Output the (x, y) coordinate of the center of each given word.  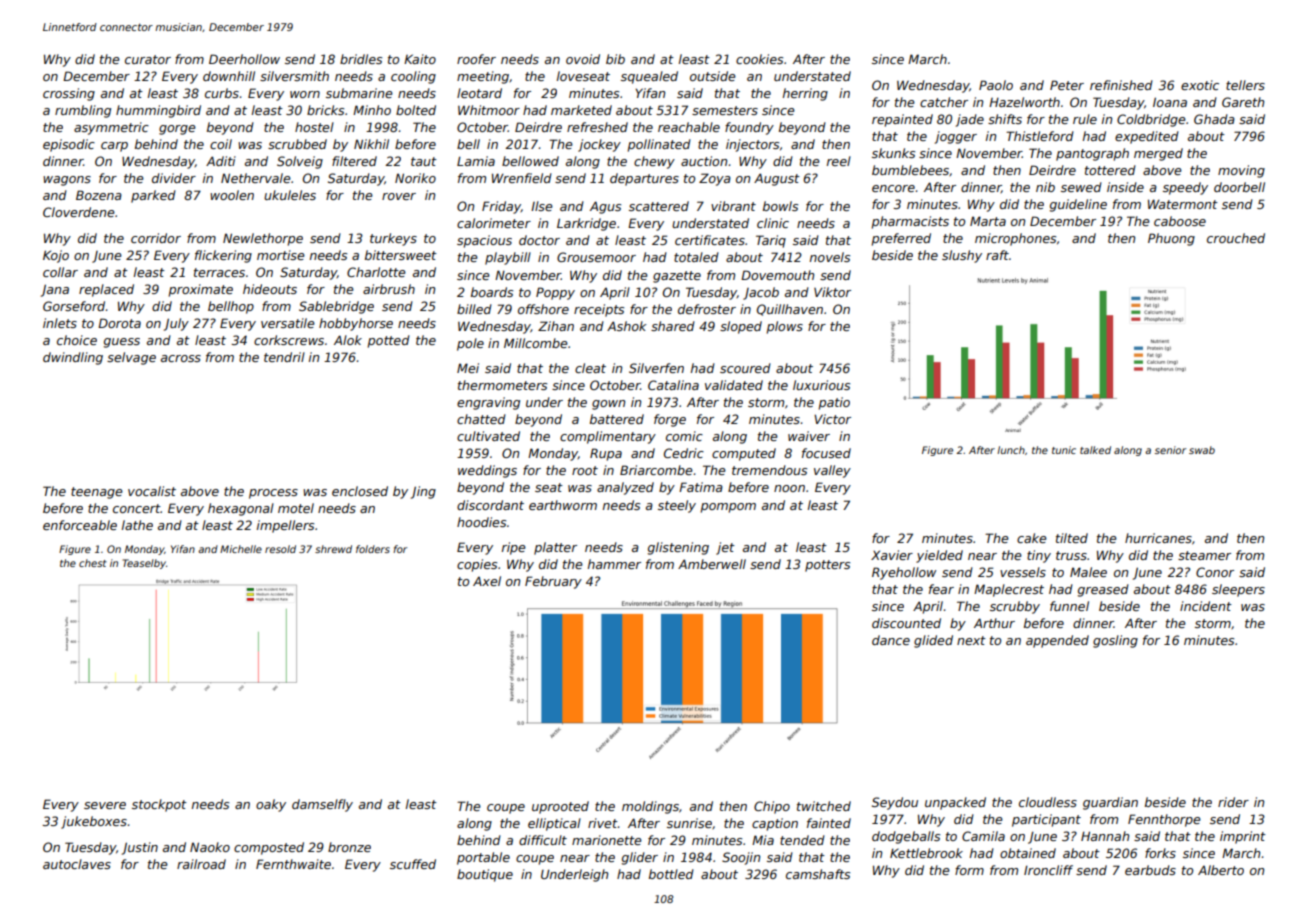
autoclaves (77, 864)
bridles (361, 59)
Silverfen (656, 368)
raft (997, 255)
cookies (759, 59)
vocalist (152, 491)
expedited (1147, 137)
